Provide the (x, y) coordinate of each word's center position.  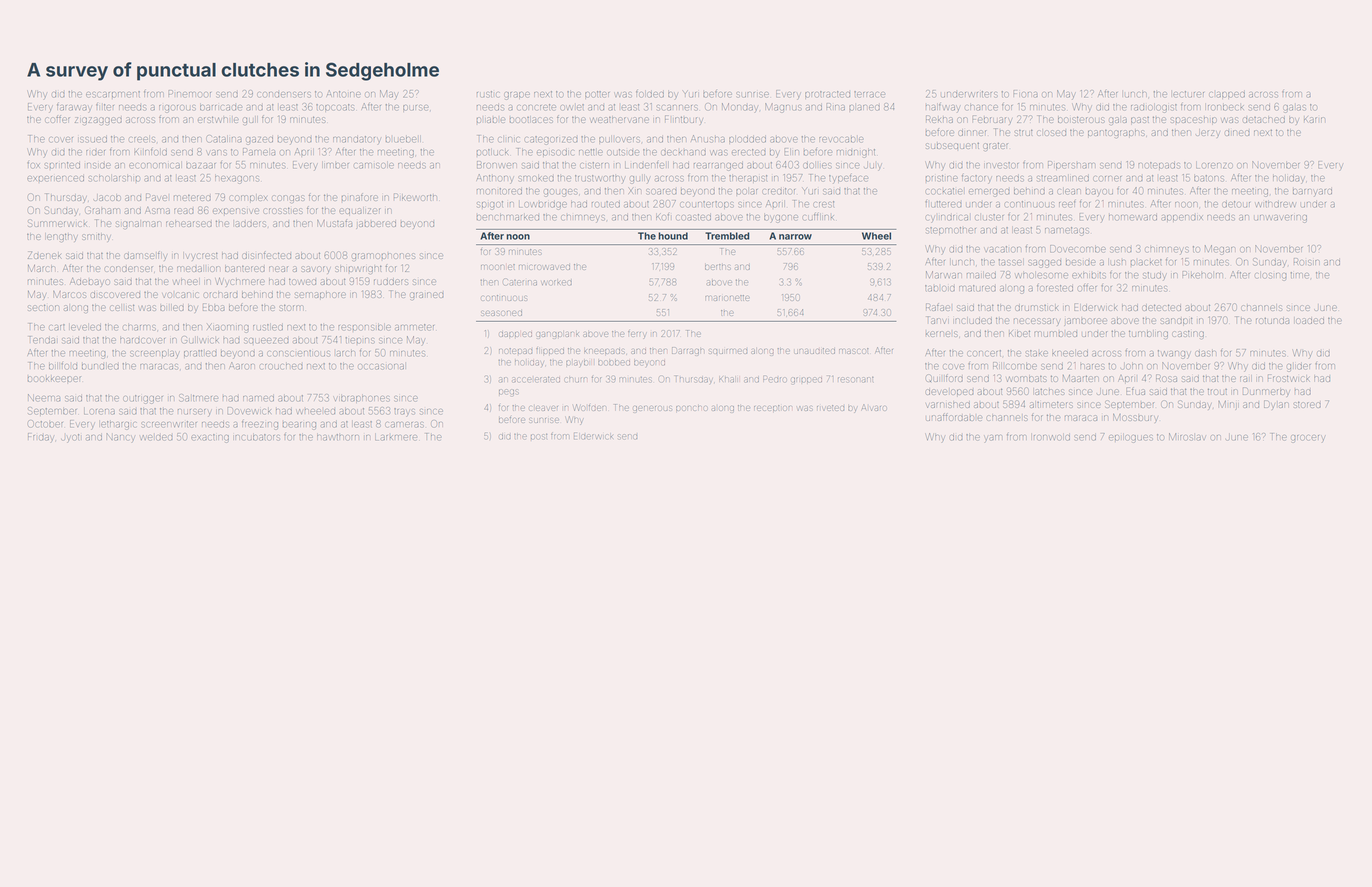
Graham (102, 210)
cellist (122, 307)
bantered (245, 269)
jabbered (376, 225)
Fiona (1026, 94)
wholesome (1042, 276)
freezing (260, 425)
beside (1080, 263)
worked (557, 282)
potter (597, 94)
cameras (404, 425)
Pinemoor (190, 94)
